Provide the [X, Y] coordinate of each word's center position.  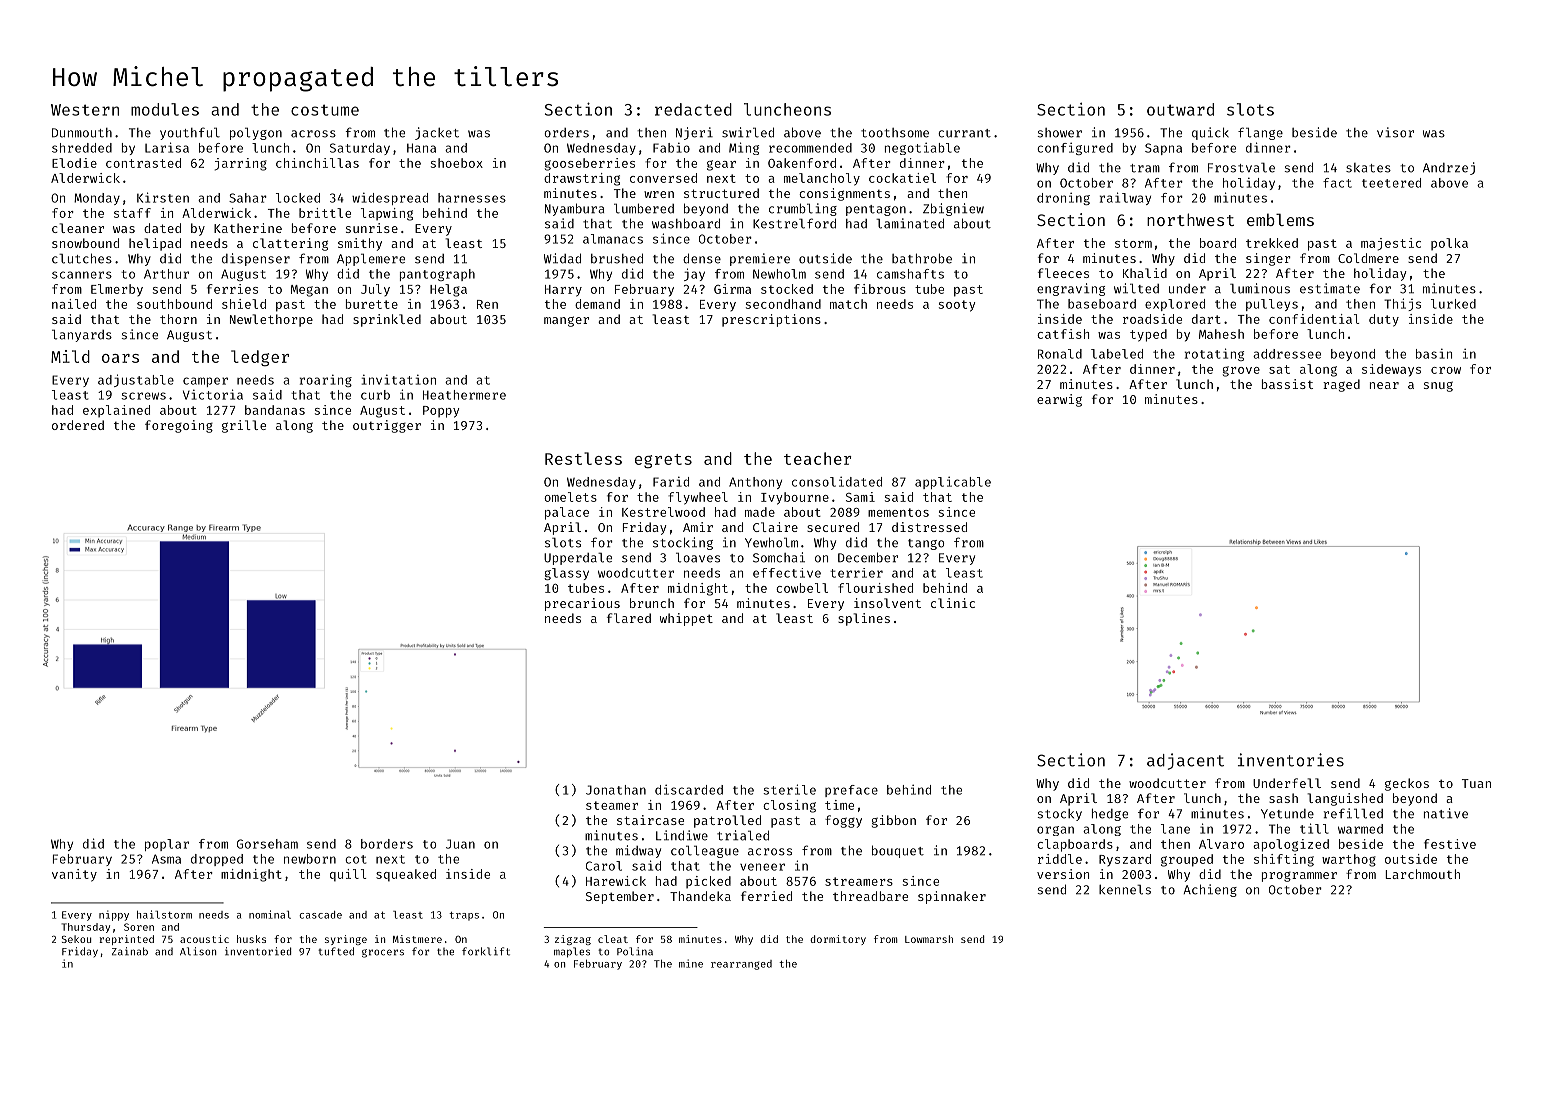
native [1446, 813]
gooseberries [590, 164]
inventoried [258, 951]
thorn [178, 319]
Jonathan [616, 790]
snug [1438, 386]
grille [244, 426]
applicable [953, 483]
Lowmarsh [929, 939]
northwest [1190, 219]
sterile [789, 789]
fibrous [880, 289]
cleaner [78, 228]
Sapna [1163, 149]
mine [691, 963]
